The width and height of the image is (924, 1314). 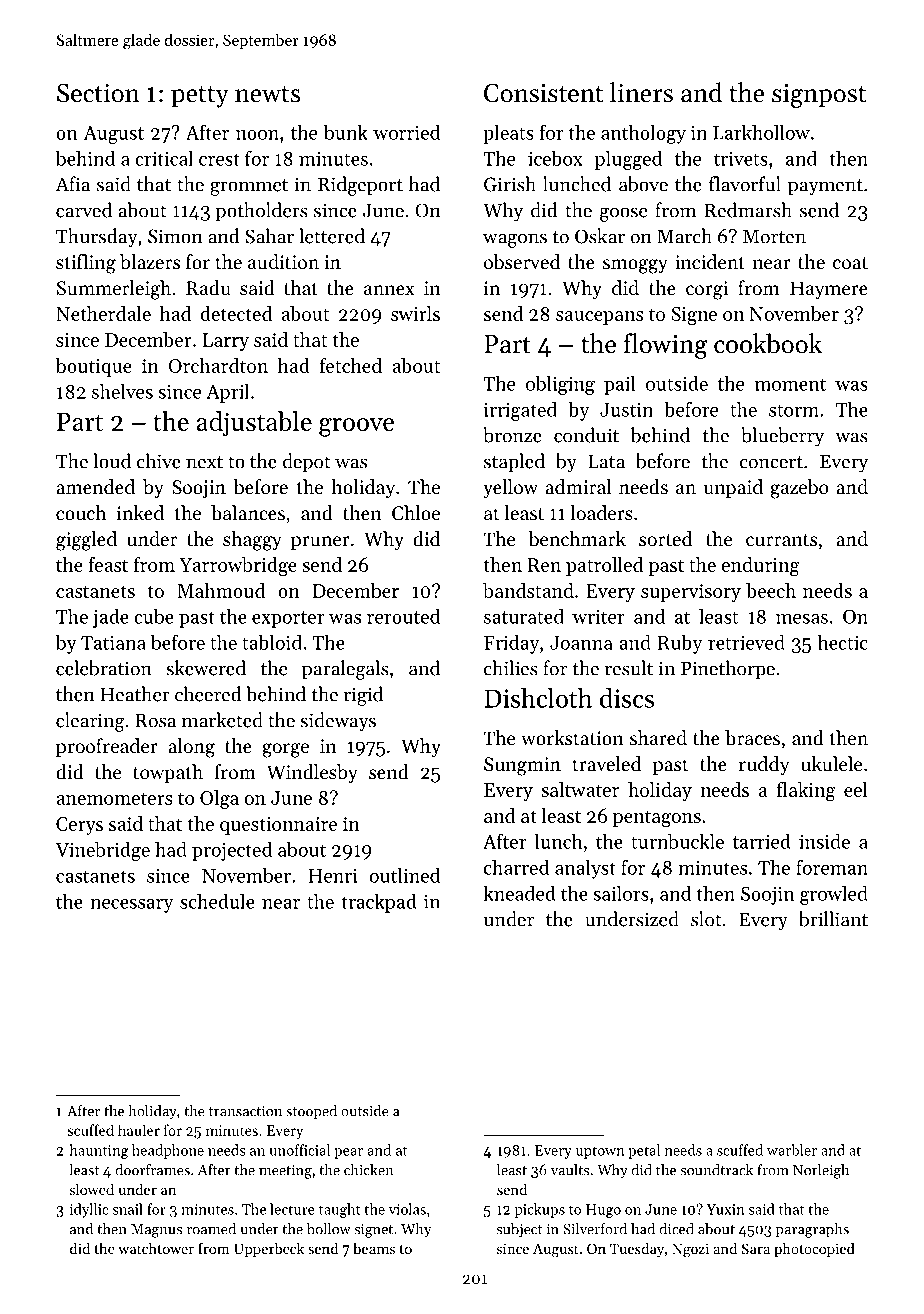 I want to click on newts, so click(x=267, y=94).
